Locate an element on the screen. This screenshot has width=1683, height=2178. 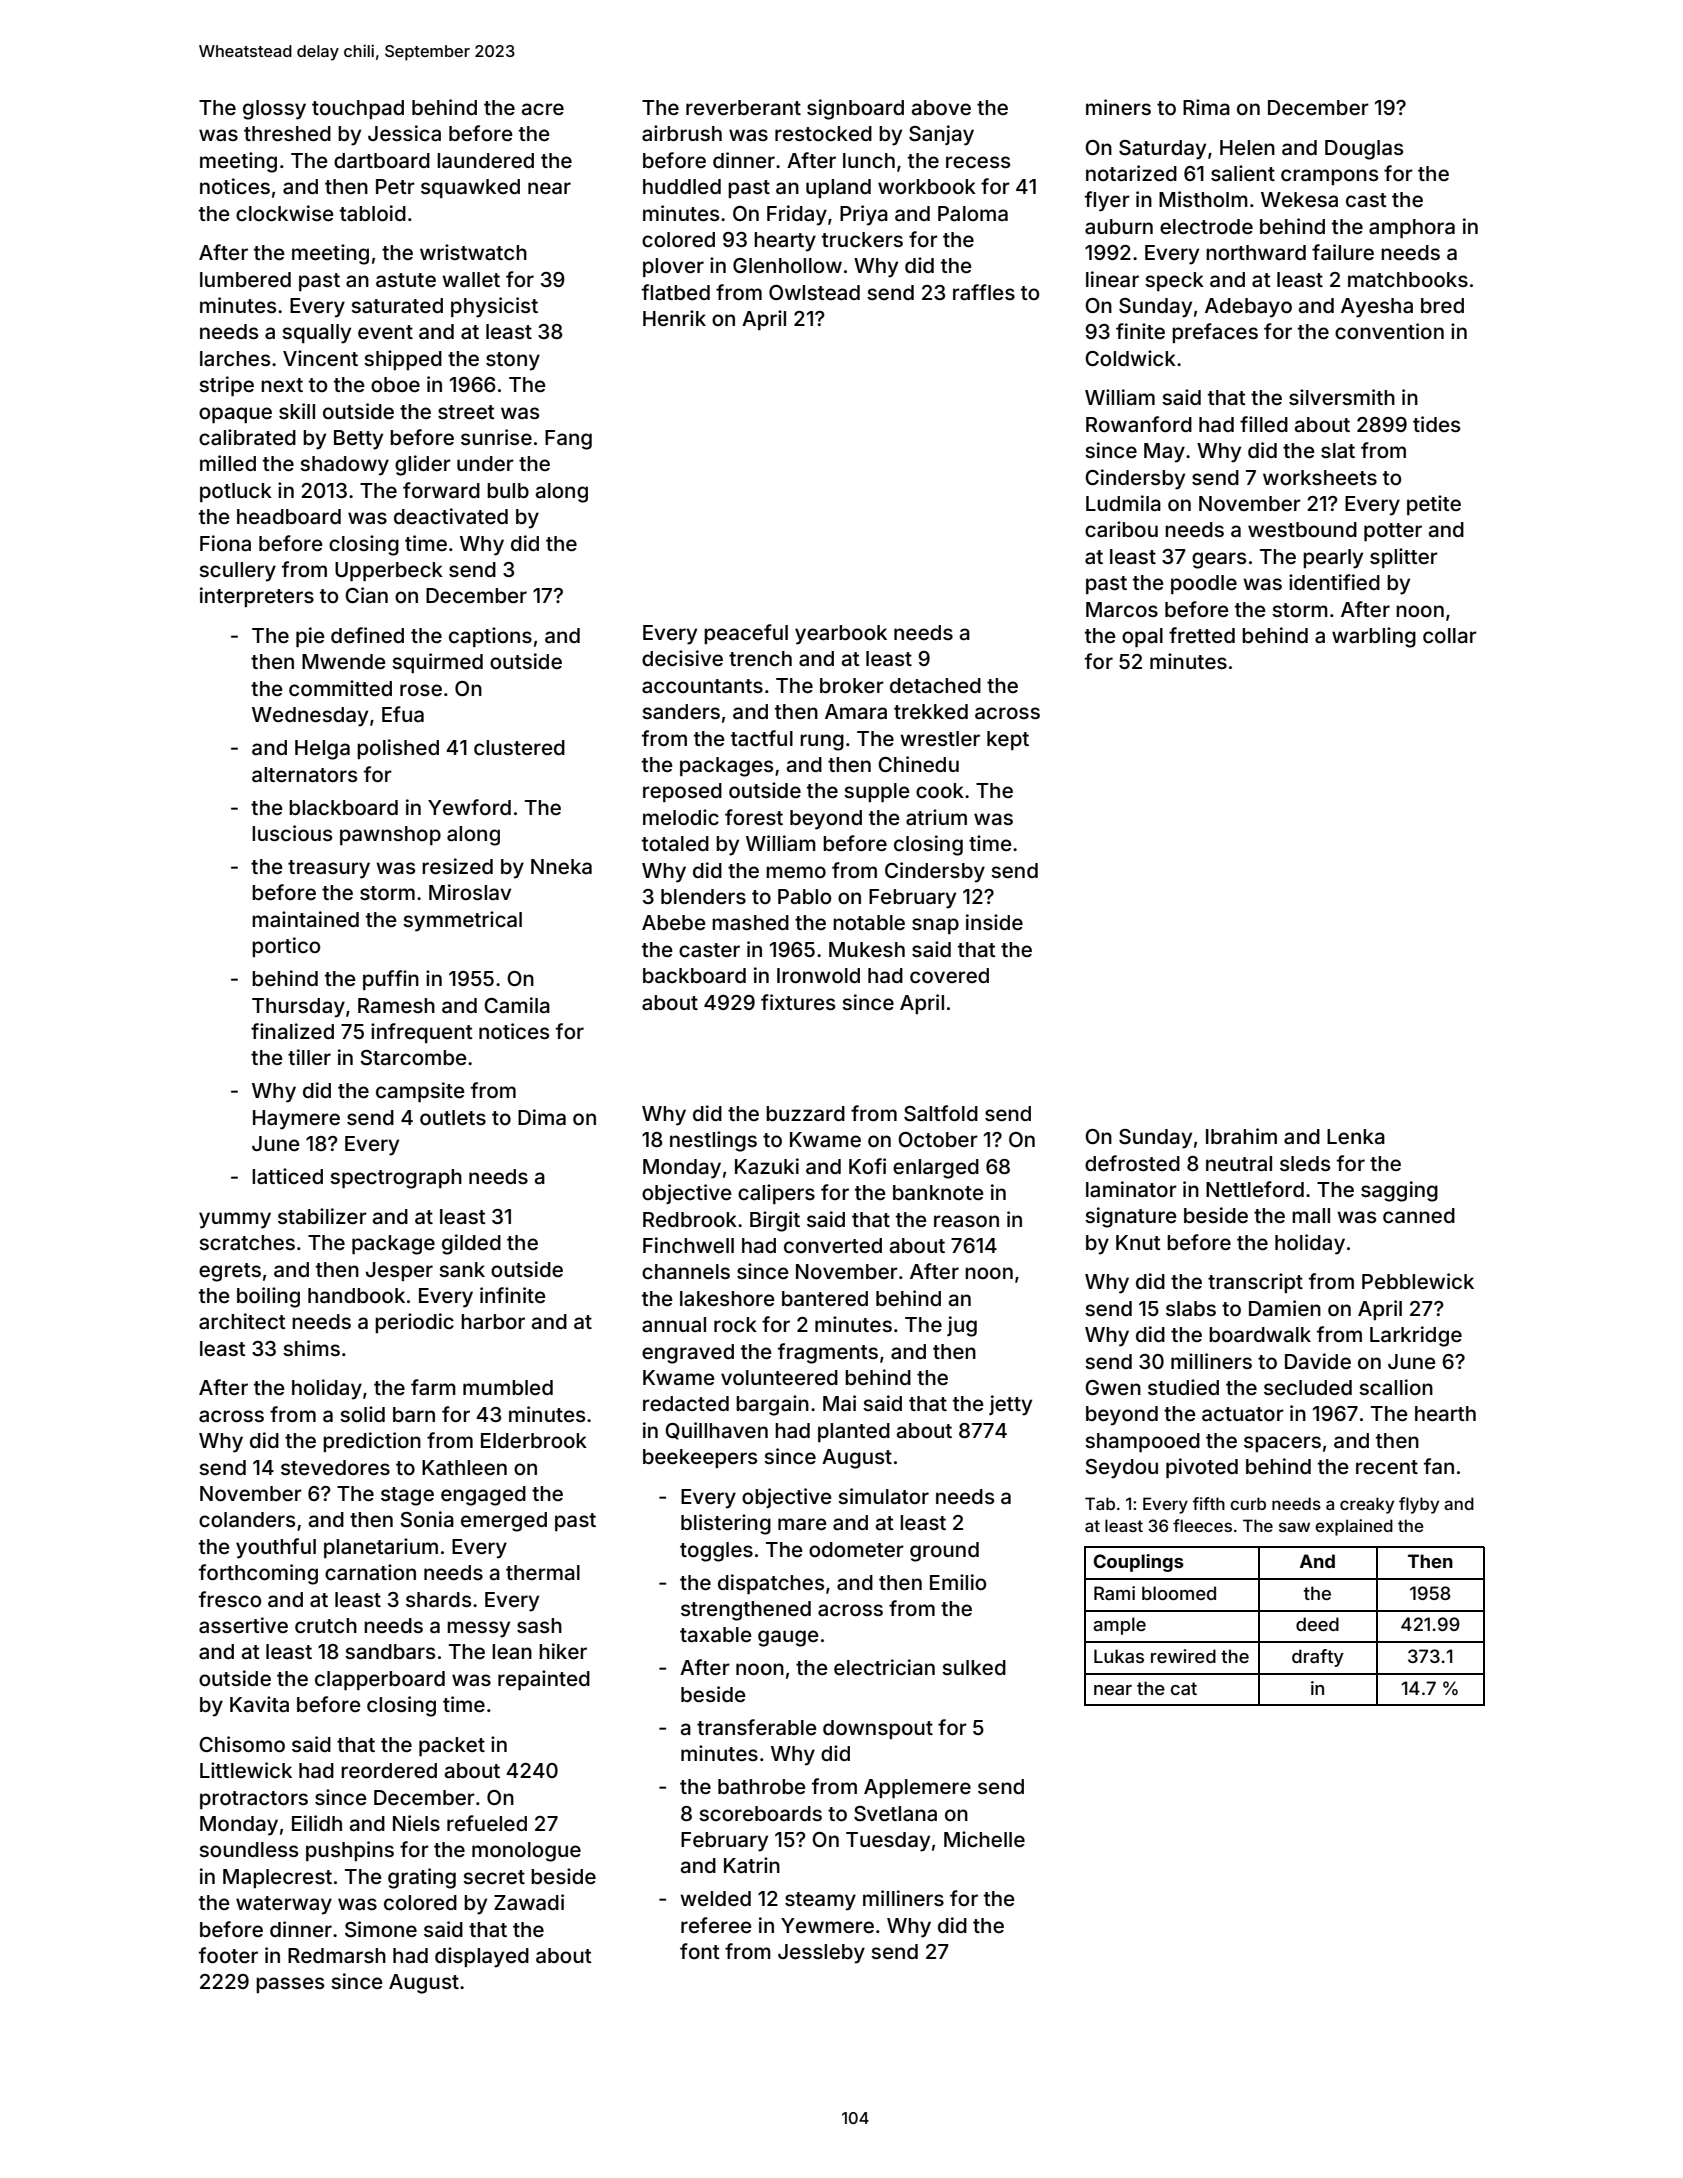
displayed is located at coordinates (482, 1957).
